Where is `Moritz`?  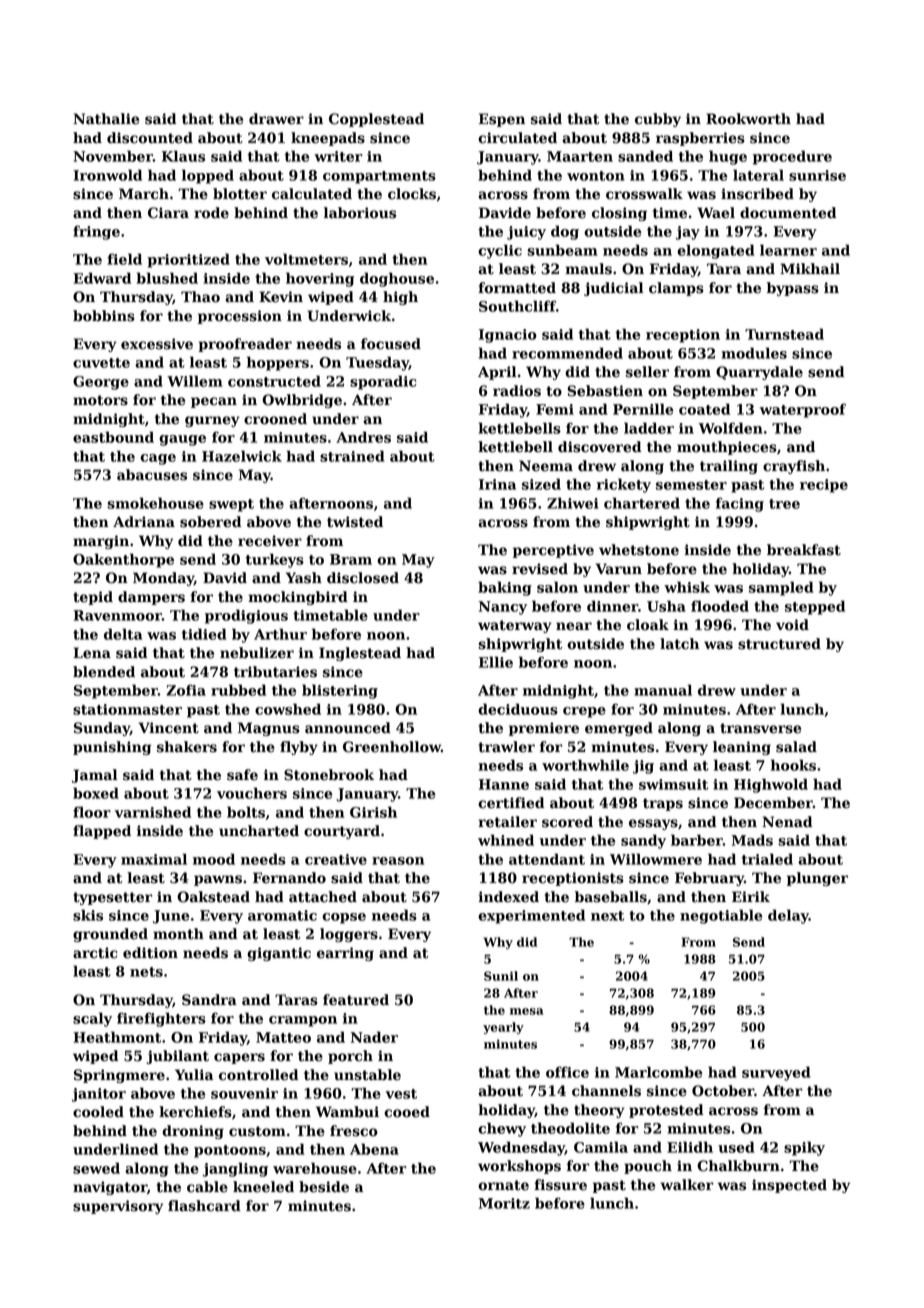
Moritz is located at coordinates (504, 1203).
